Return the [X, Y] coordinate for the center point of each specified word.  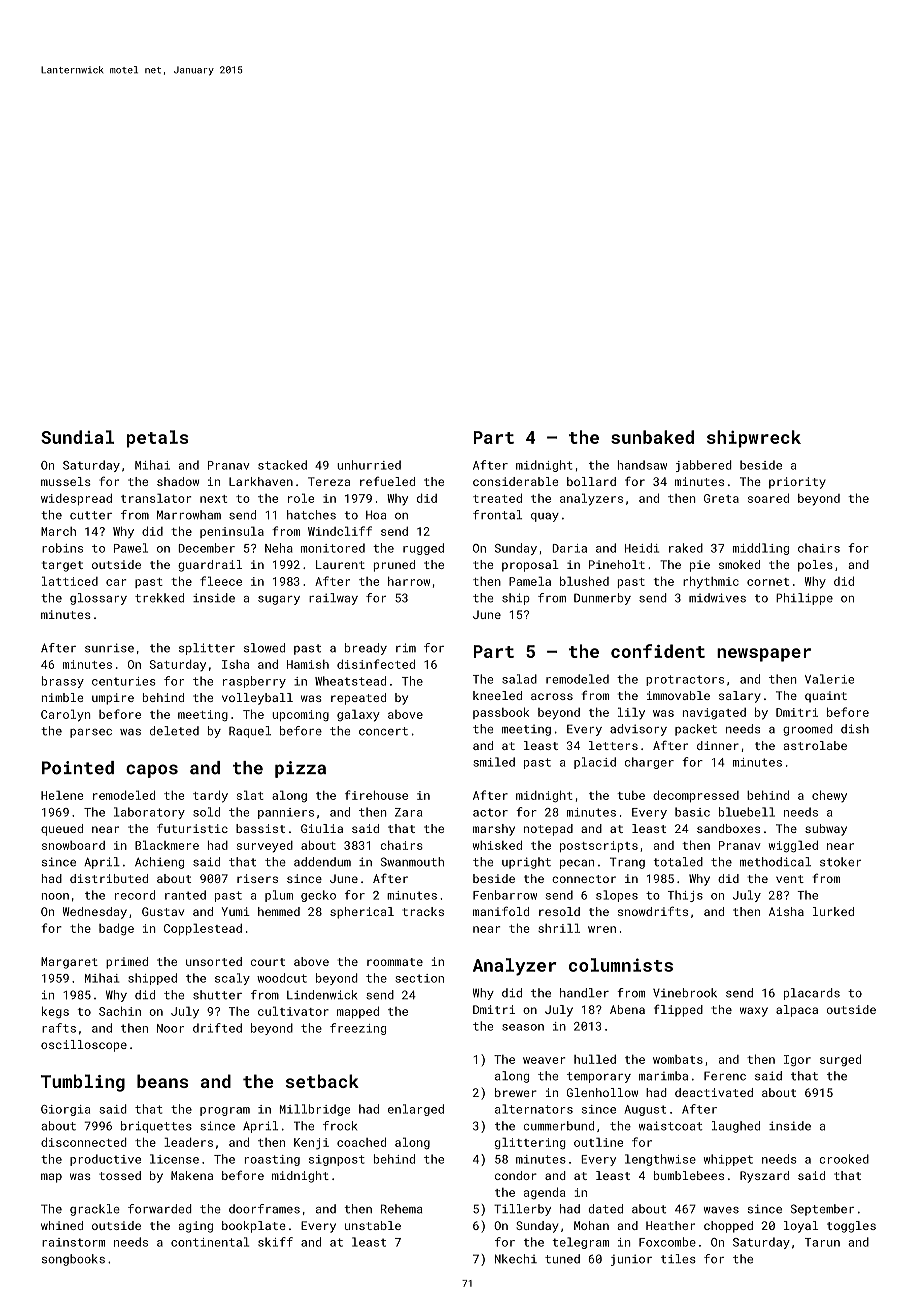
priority [797, 483]
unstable [373, 1225]
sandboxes [728, 828]
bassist [260, 828]
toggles [851, 1227]
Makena [192, 1175]
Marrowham [189, 515]
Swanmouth [412, 862]
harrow [409, 581]
